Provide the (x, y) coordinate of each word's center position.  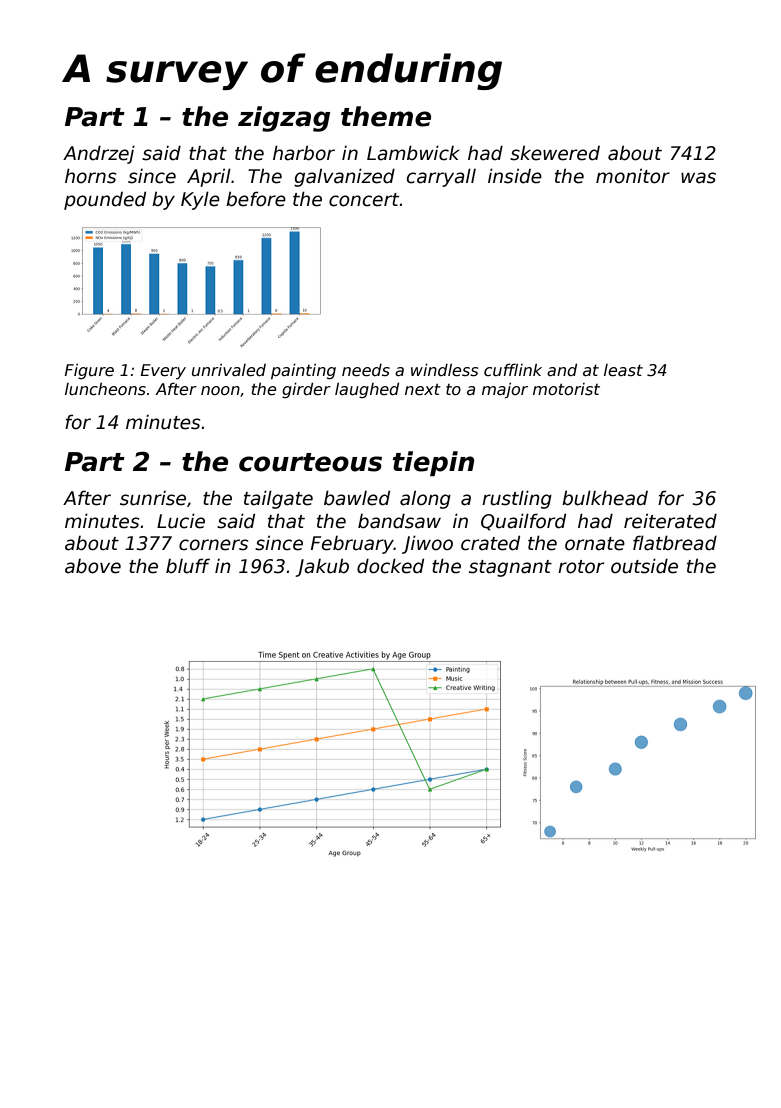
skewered (555, 153)
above (93, 566)
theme (386, 116)
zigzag (284, 119)
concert (364, 200)
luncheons (105, 389)
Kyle (200, 200)
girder (306, 390)
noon (220, 390)
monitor (633, 176)
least (623, 370)
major (505, 390)
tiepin (433, 464)
